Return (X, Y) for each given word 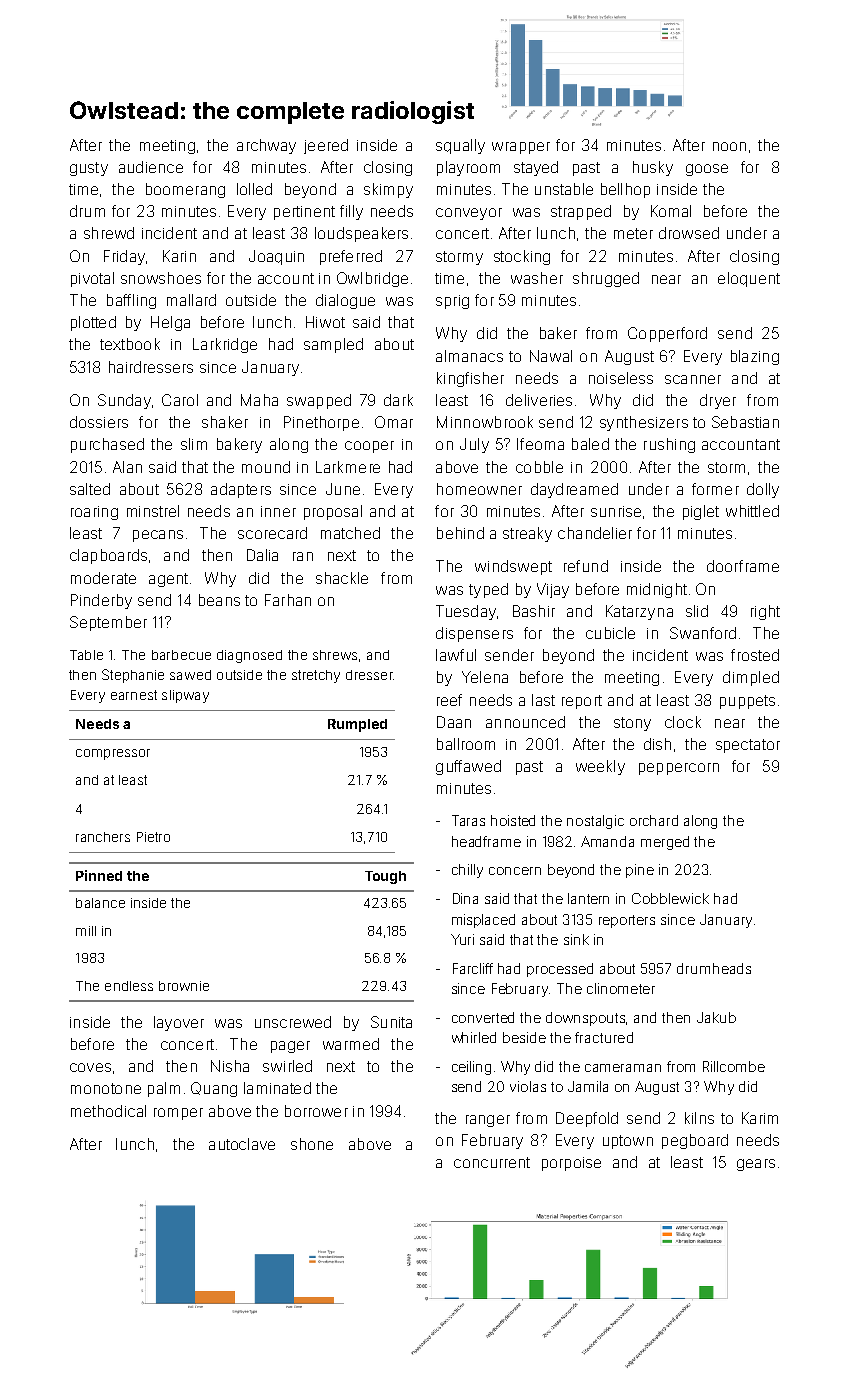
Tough (385, 877)
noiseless (621, 378)
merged (665, 843)
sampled (333, 345)
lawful (456, 655)
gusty (89, 169)
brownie (184, 986)
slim (194, 444)
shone (312, 1144)
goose (707, 170)
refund (586, 566)
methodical (108, 1111)
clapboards (108, 556)
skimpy (388, 190)
